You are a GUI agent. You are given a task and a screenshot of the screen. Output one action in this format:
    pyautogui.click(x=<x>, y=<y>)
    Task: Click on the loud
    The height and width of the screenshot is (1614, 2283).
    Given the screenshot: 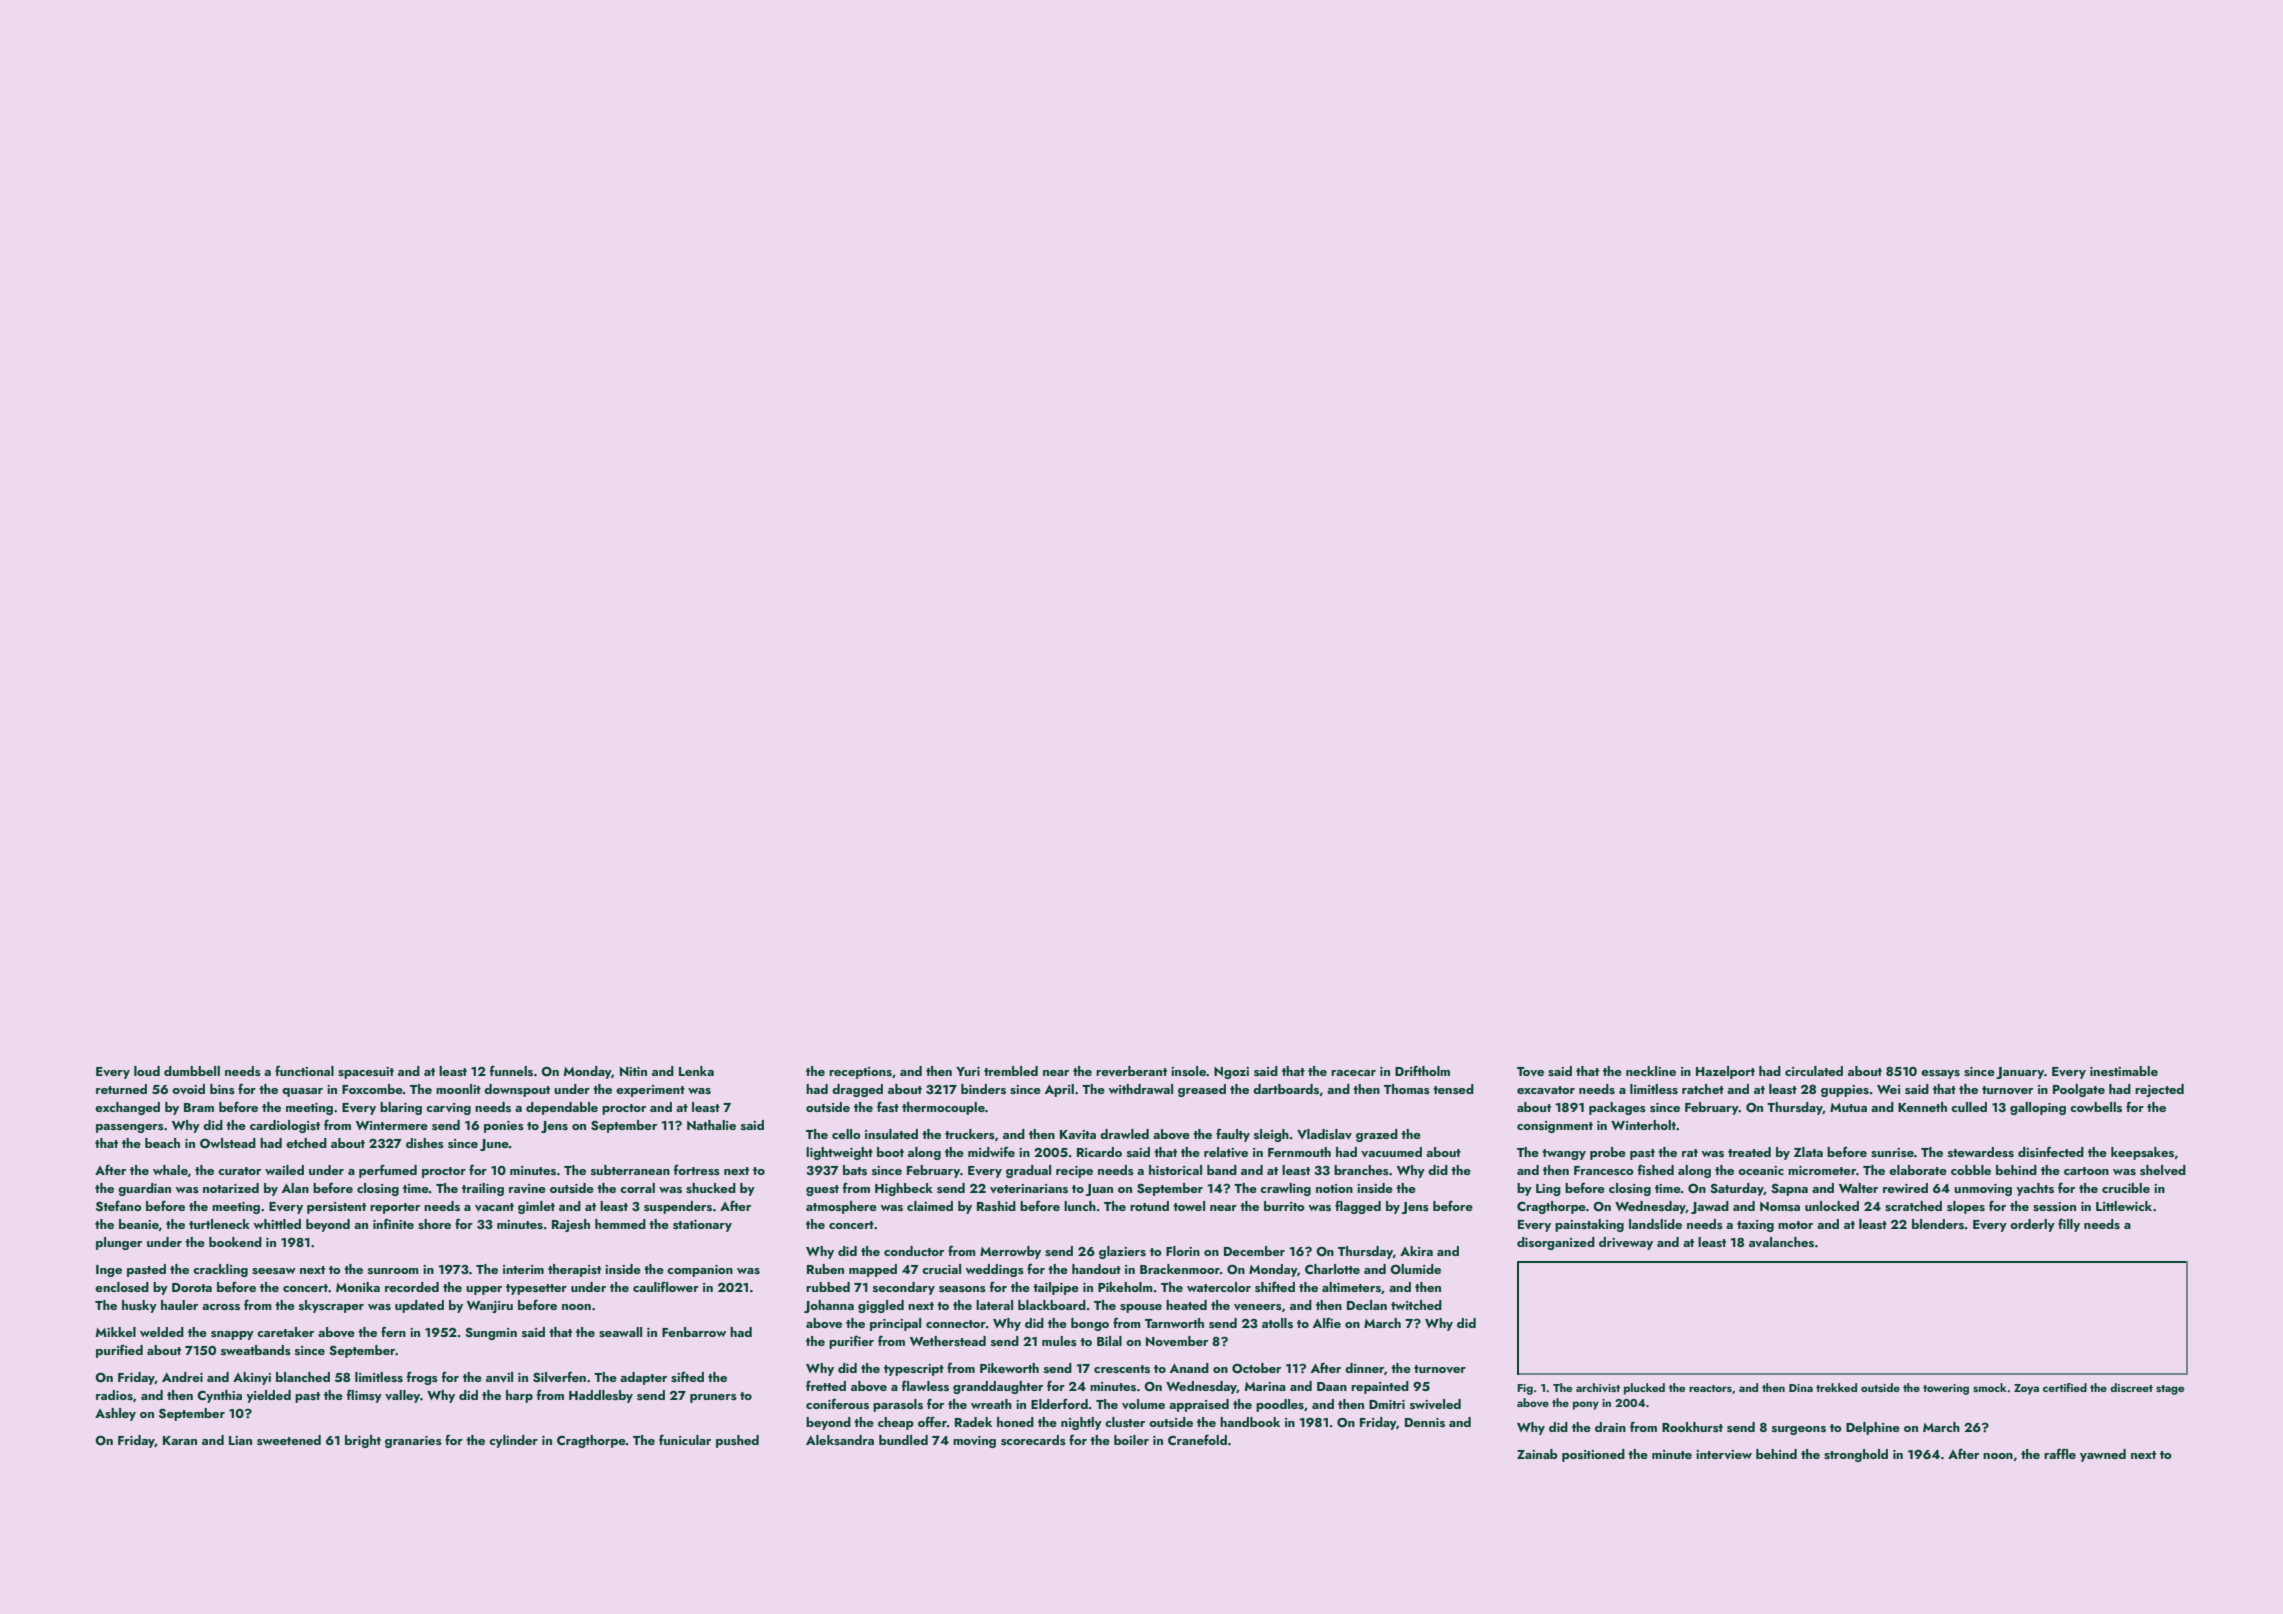 What is the action you would take?
    pyautogui.click(x=147, y=1071)
